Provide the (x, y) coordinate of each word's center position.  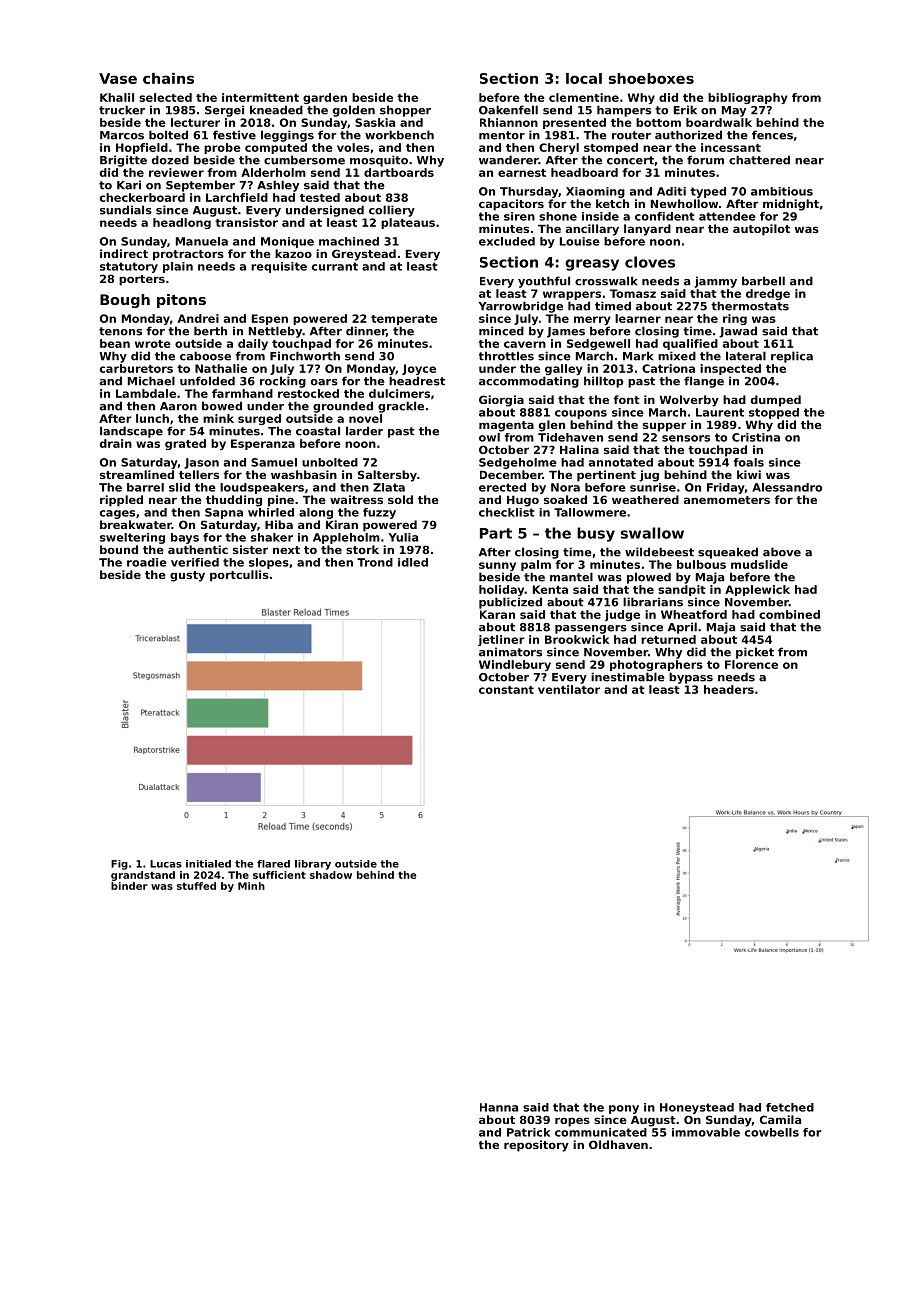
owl (489, 437)
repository (536, 1146)
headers (729, 689)
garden (325, 98)
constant (506, 690)
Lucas (166, 864)
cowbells (772, 1132)
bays (185, 538)
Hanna (499, 1107)
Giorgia (501, 401)
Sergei (224, 111)
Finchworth (305, 356)
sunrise (653, 487)
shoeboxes (651, 78)
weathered (645, 499)
